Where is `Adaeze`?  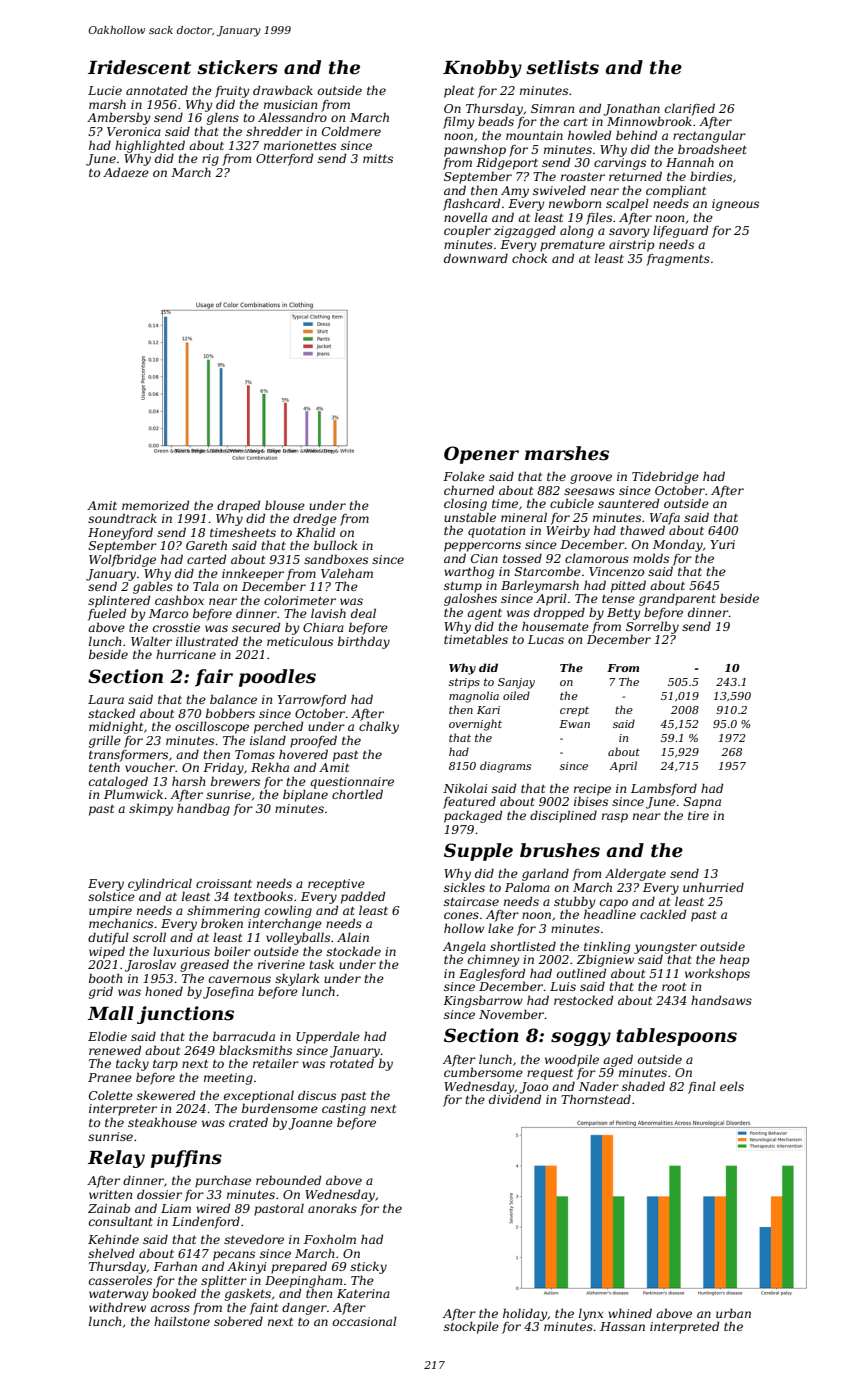
Adaeze is located at coordinates (126, 172).
